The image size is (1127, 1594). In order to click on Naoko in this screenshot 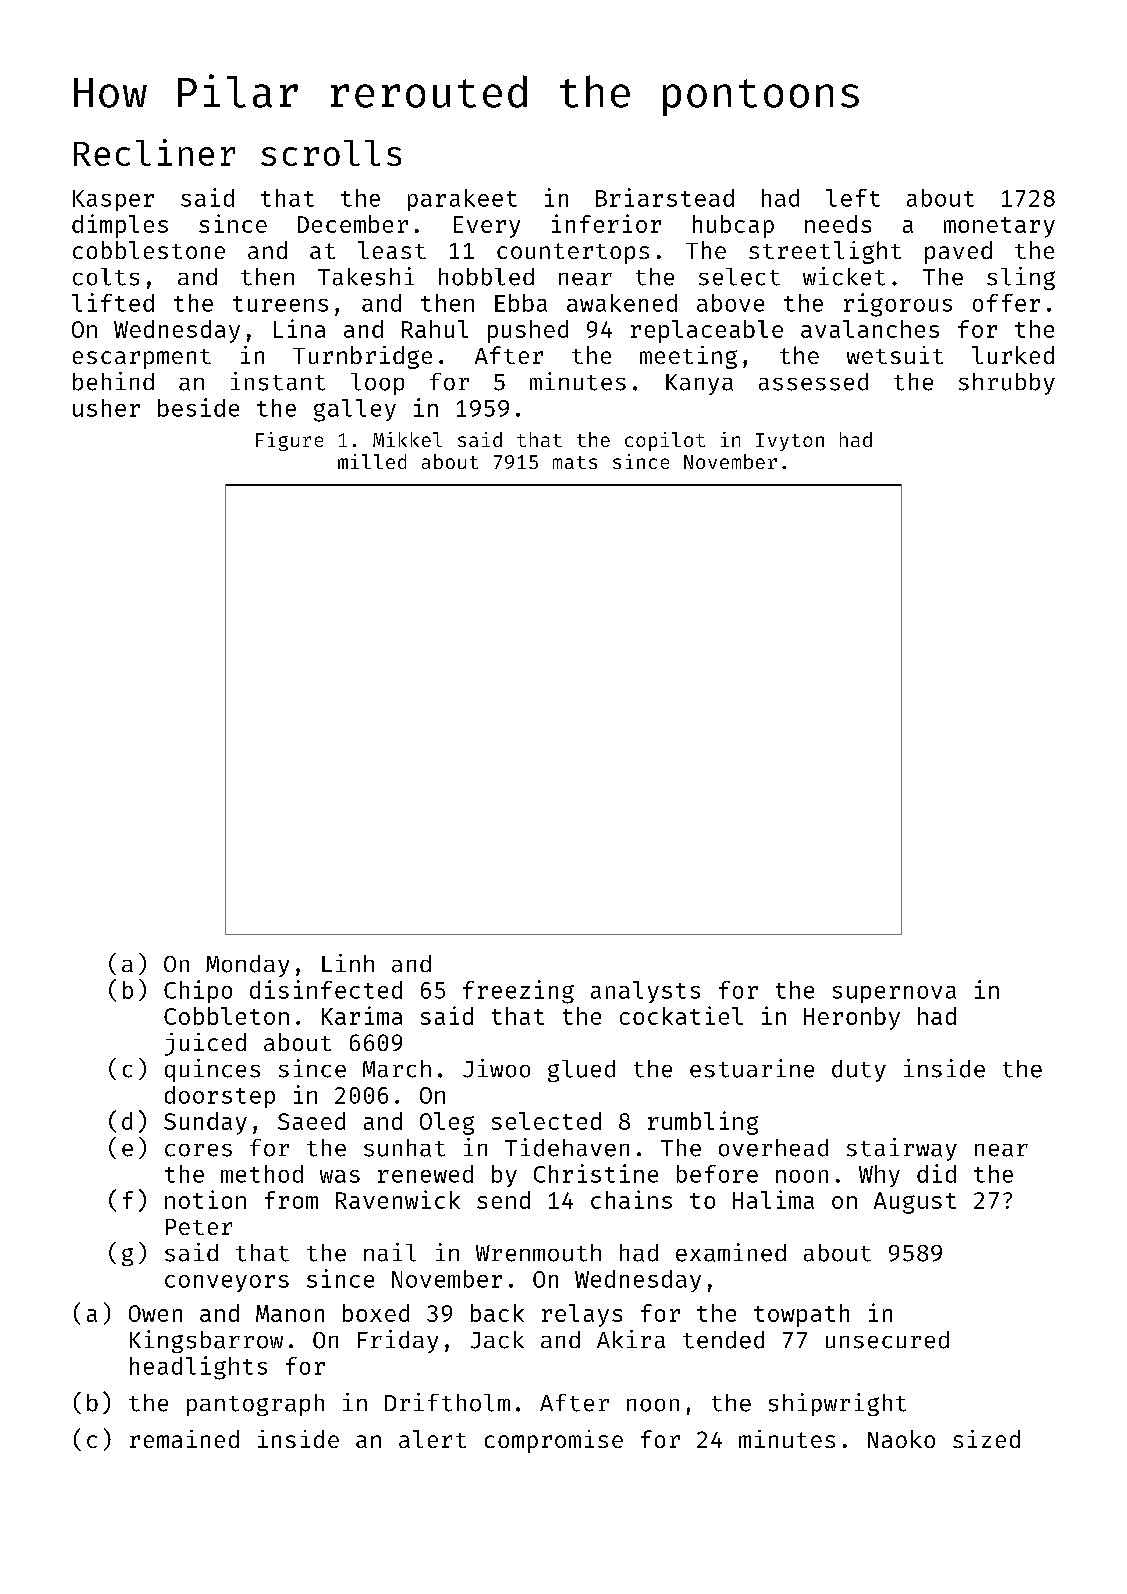, I will do `click(901, 1439)`.
